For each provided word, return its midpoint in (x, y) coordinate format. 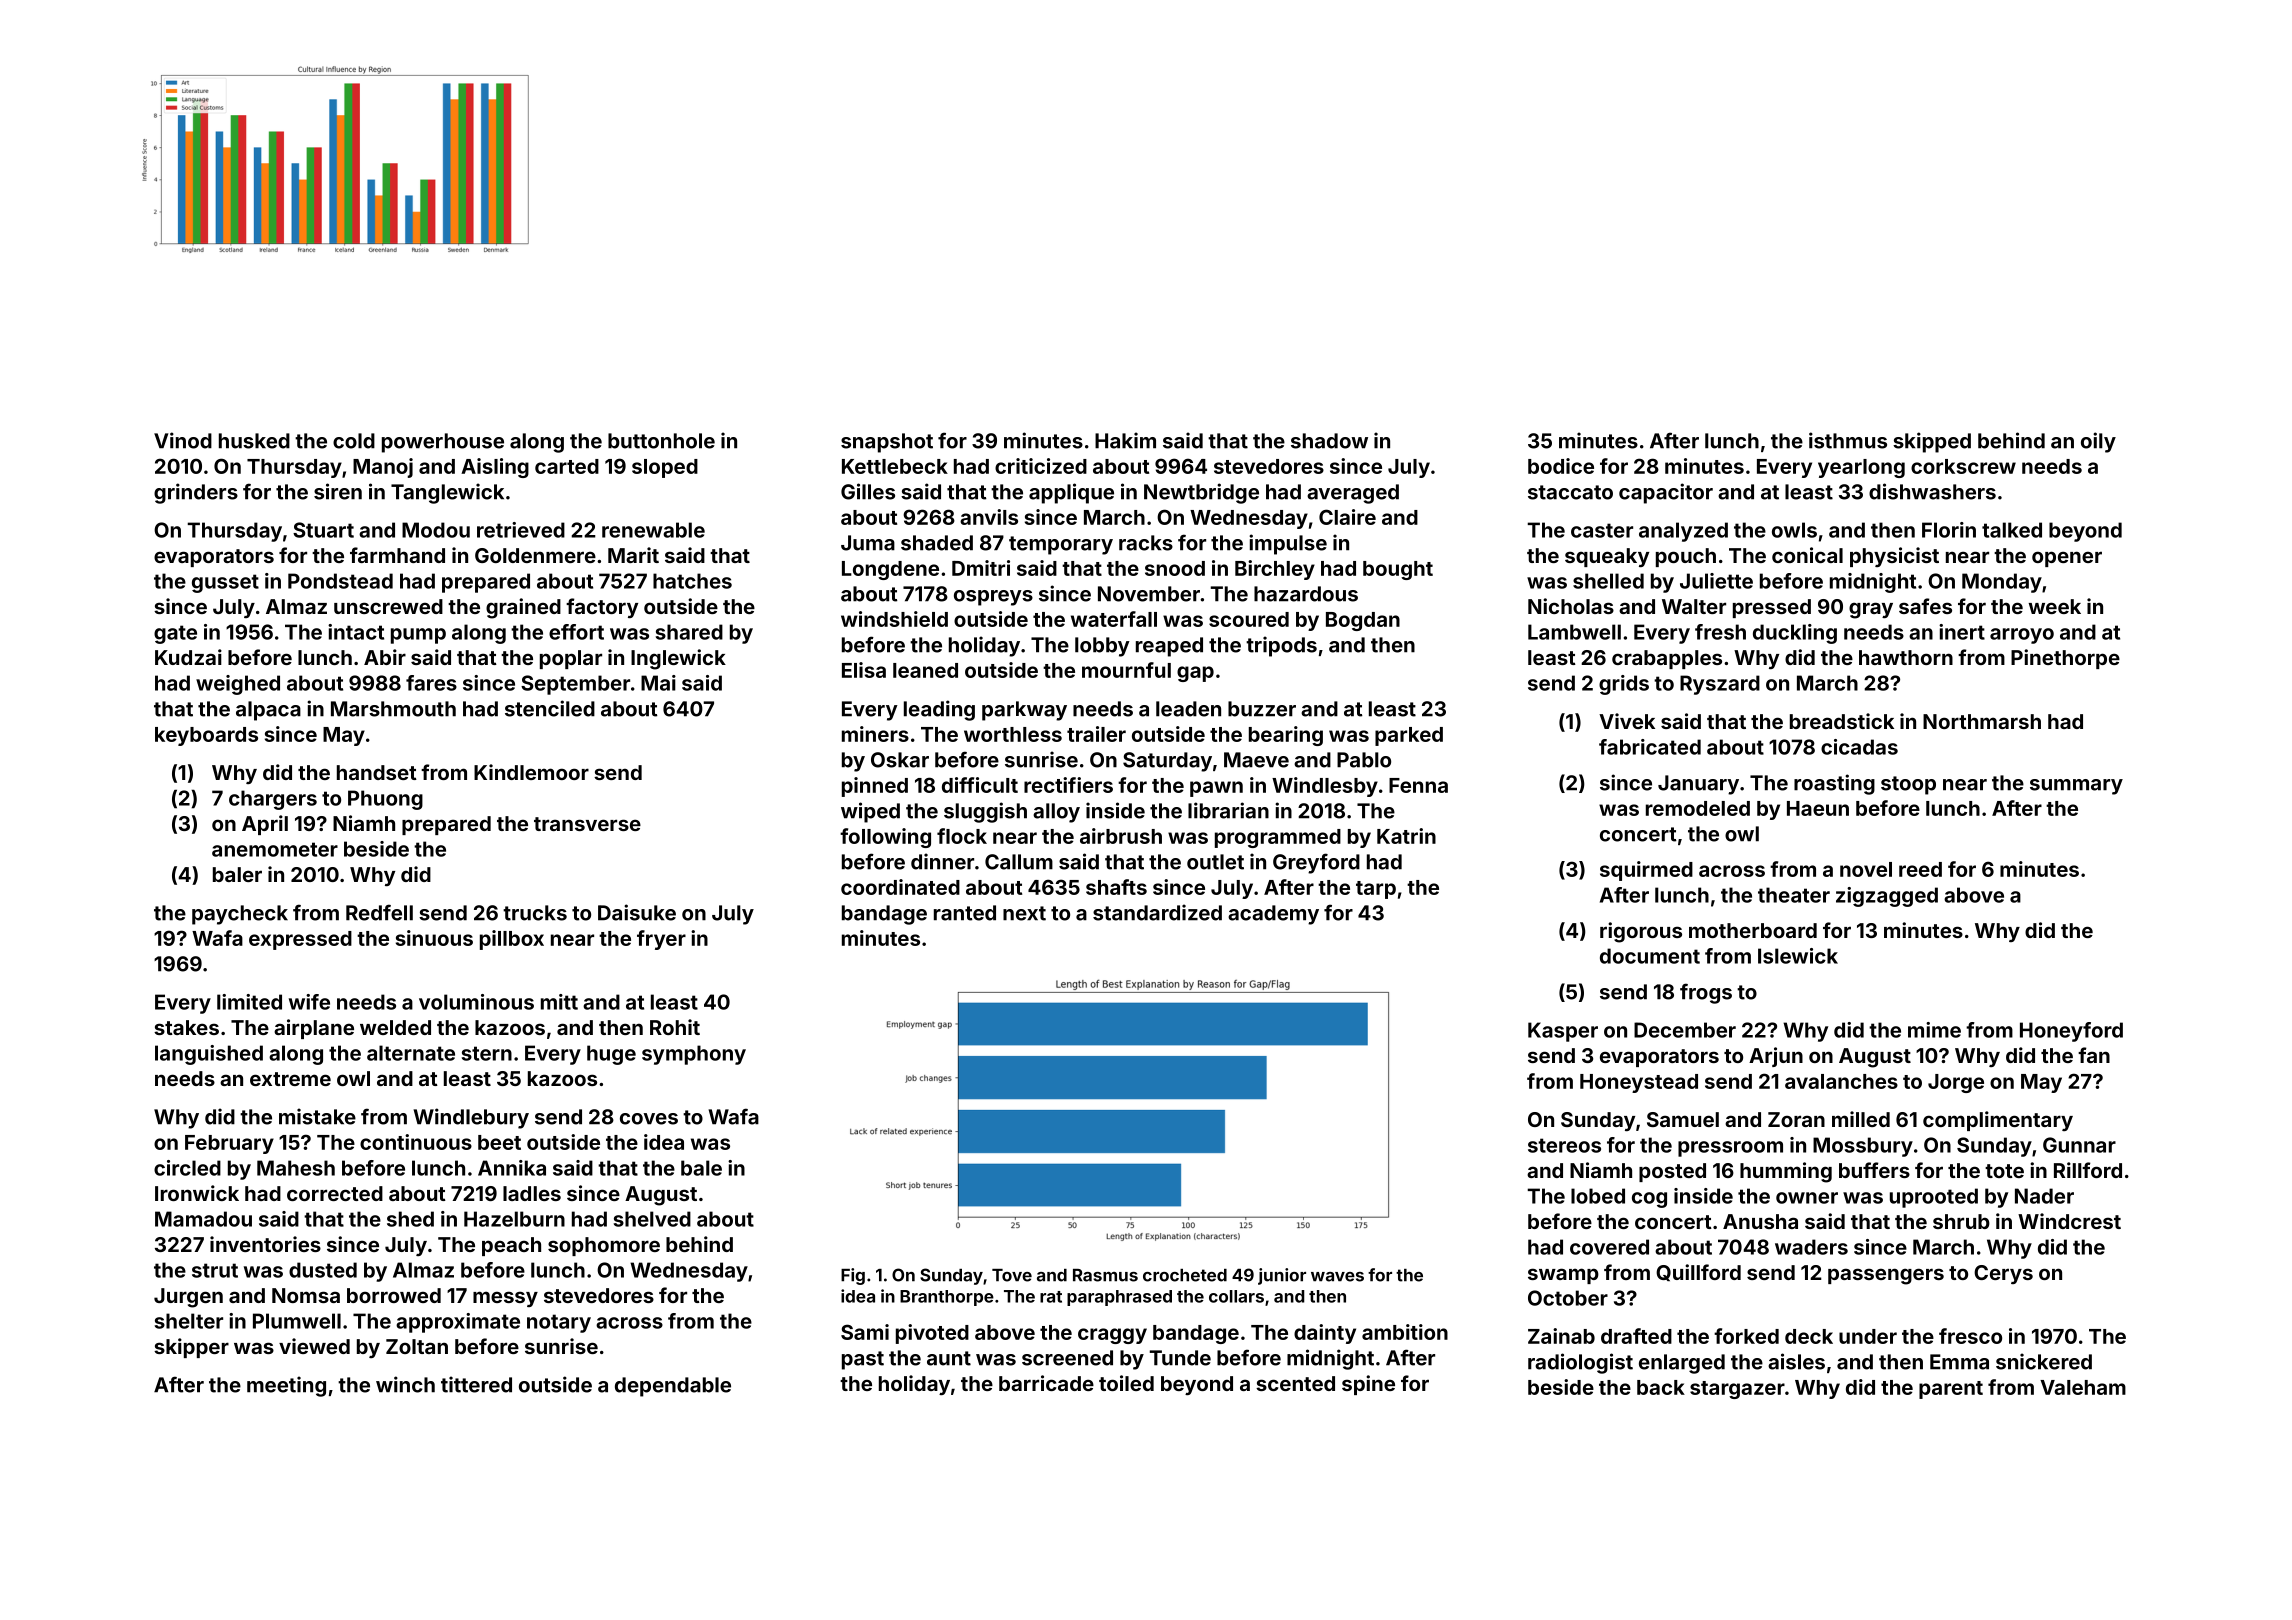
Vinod (183, 440)
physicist (1894, 557)
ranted (965, 913)
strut (215, 1270)
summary (2076, 787)
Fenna (1418, 785)
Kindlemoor (531, 772)
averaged (1353, 494)
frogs (1706, 993)
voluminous (476, 1002)
